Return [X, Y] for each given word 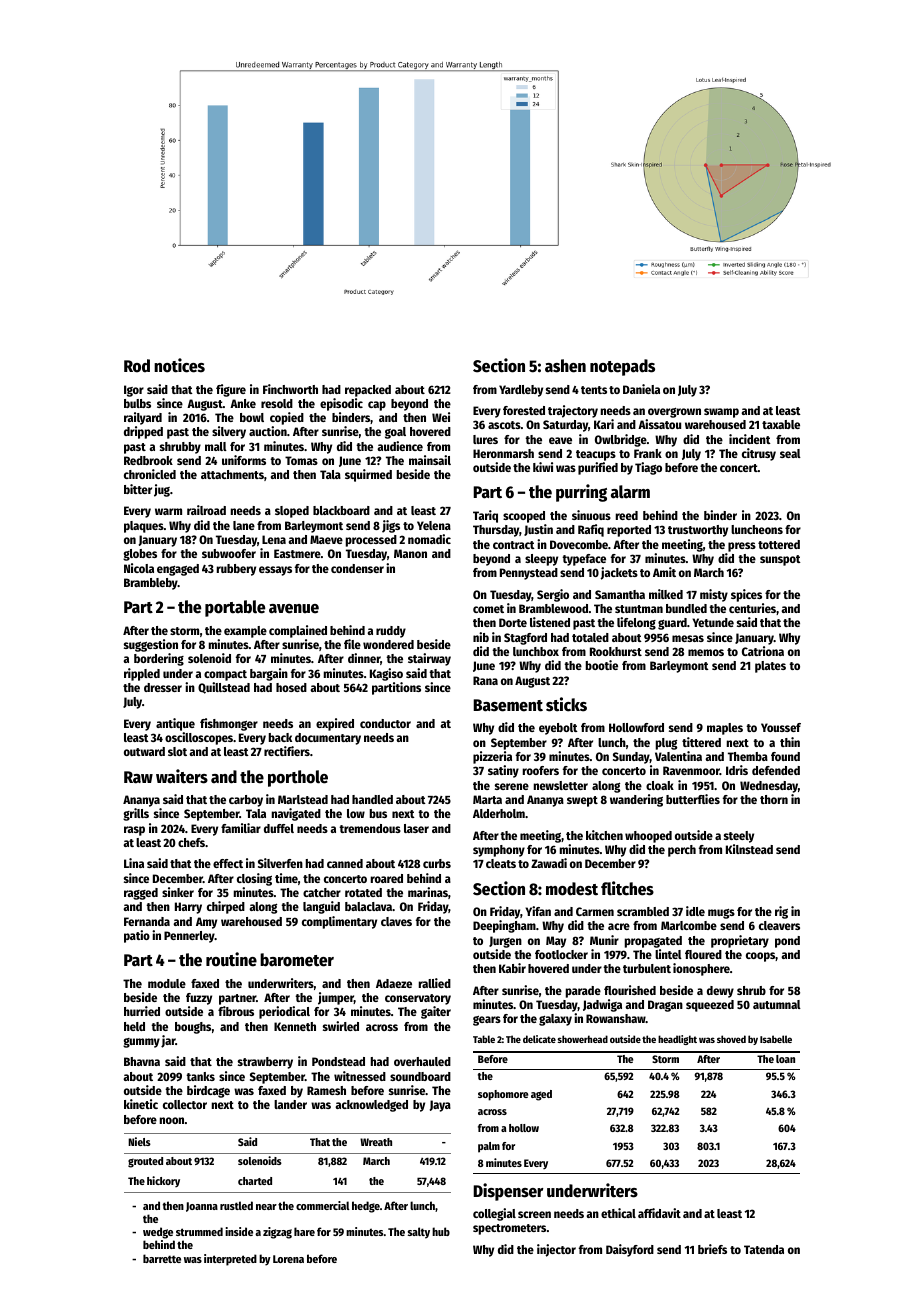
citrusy [759, 454]
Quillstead [224, 688]
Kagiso [386, 674]
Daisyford [630, 1250]
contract [514, 545]
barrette [162, 1258]
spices [746, 595]
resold [277, 403]
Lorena [288, 1259]
